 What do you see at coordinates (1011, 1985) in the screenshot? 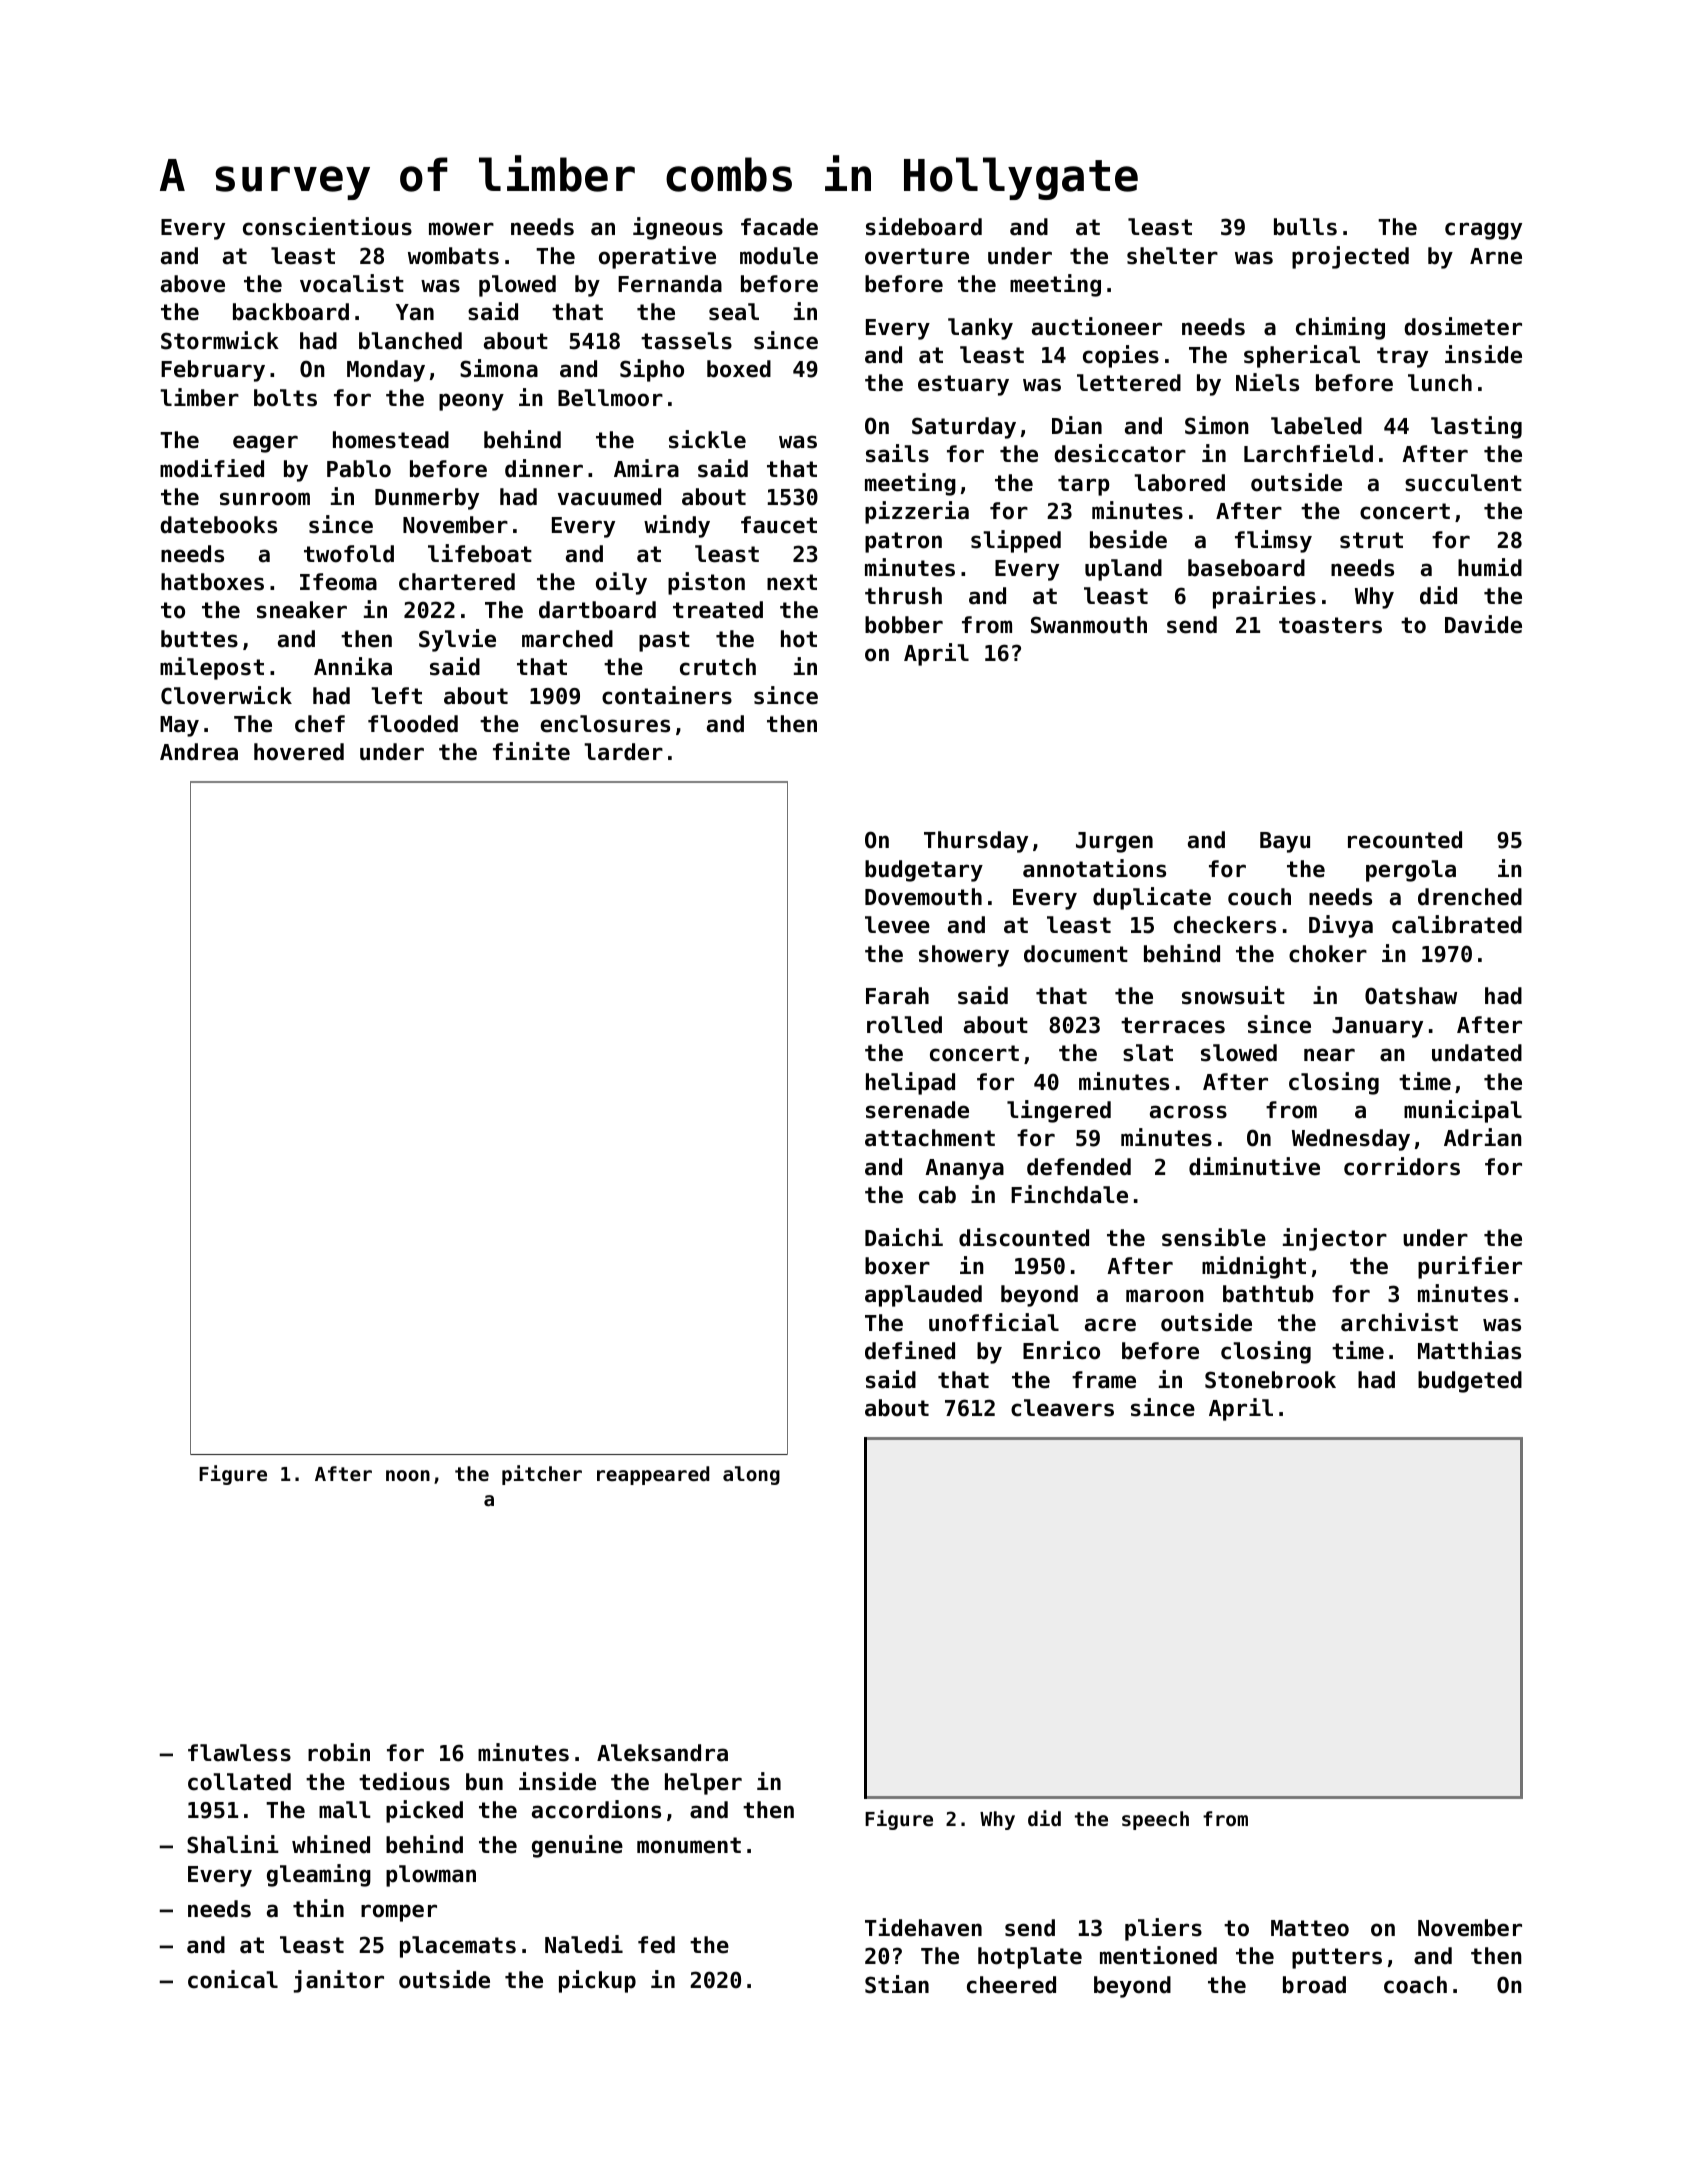
I see `cheered` at bounding box center [1011, 1985].
